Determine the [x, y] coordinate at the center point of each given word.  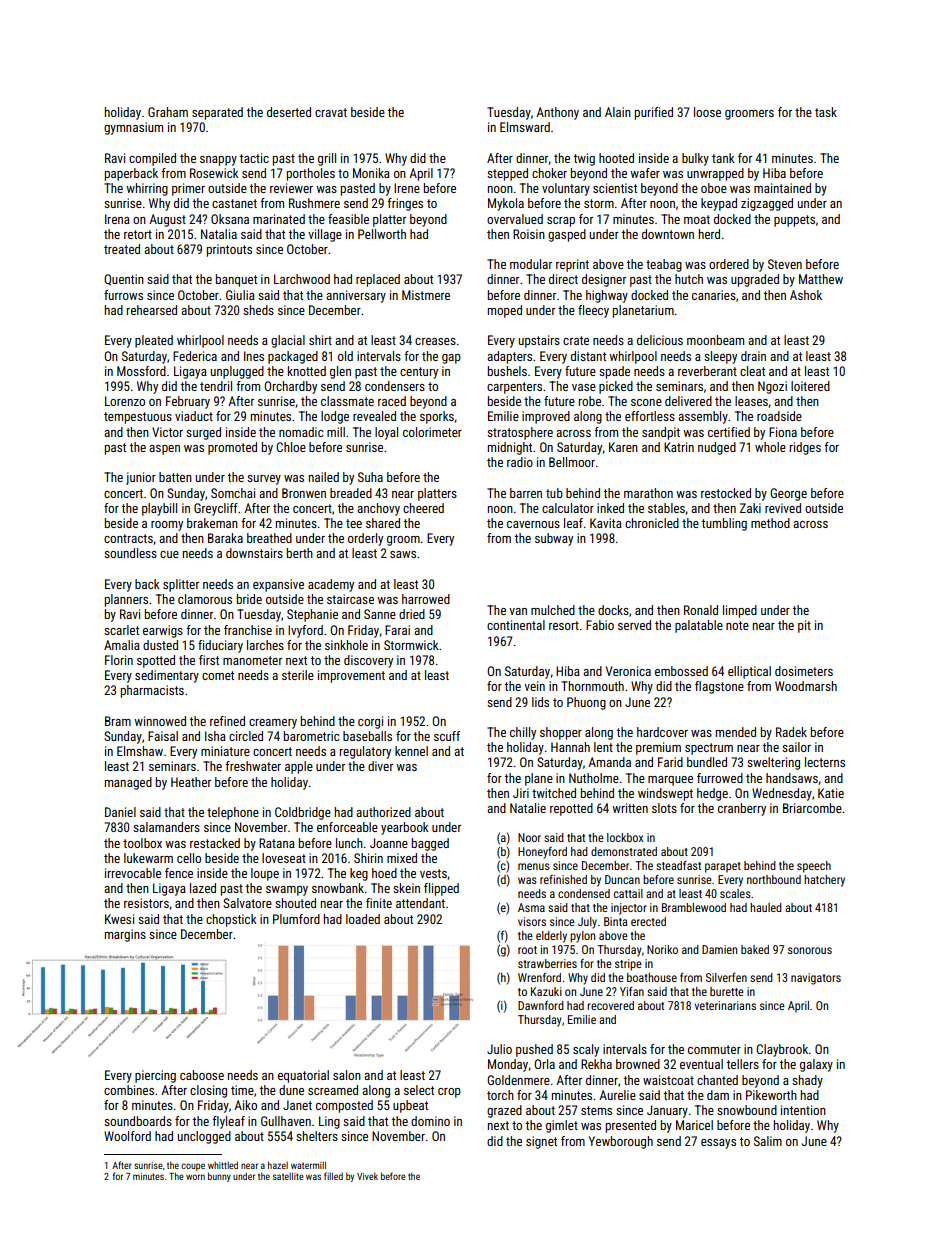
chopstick [231, 920]
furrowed [720, 778]
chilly [523, 733]
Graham [168, 112]
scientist [615, 188]
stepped [507, 174]
